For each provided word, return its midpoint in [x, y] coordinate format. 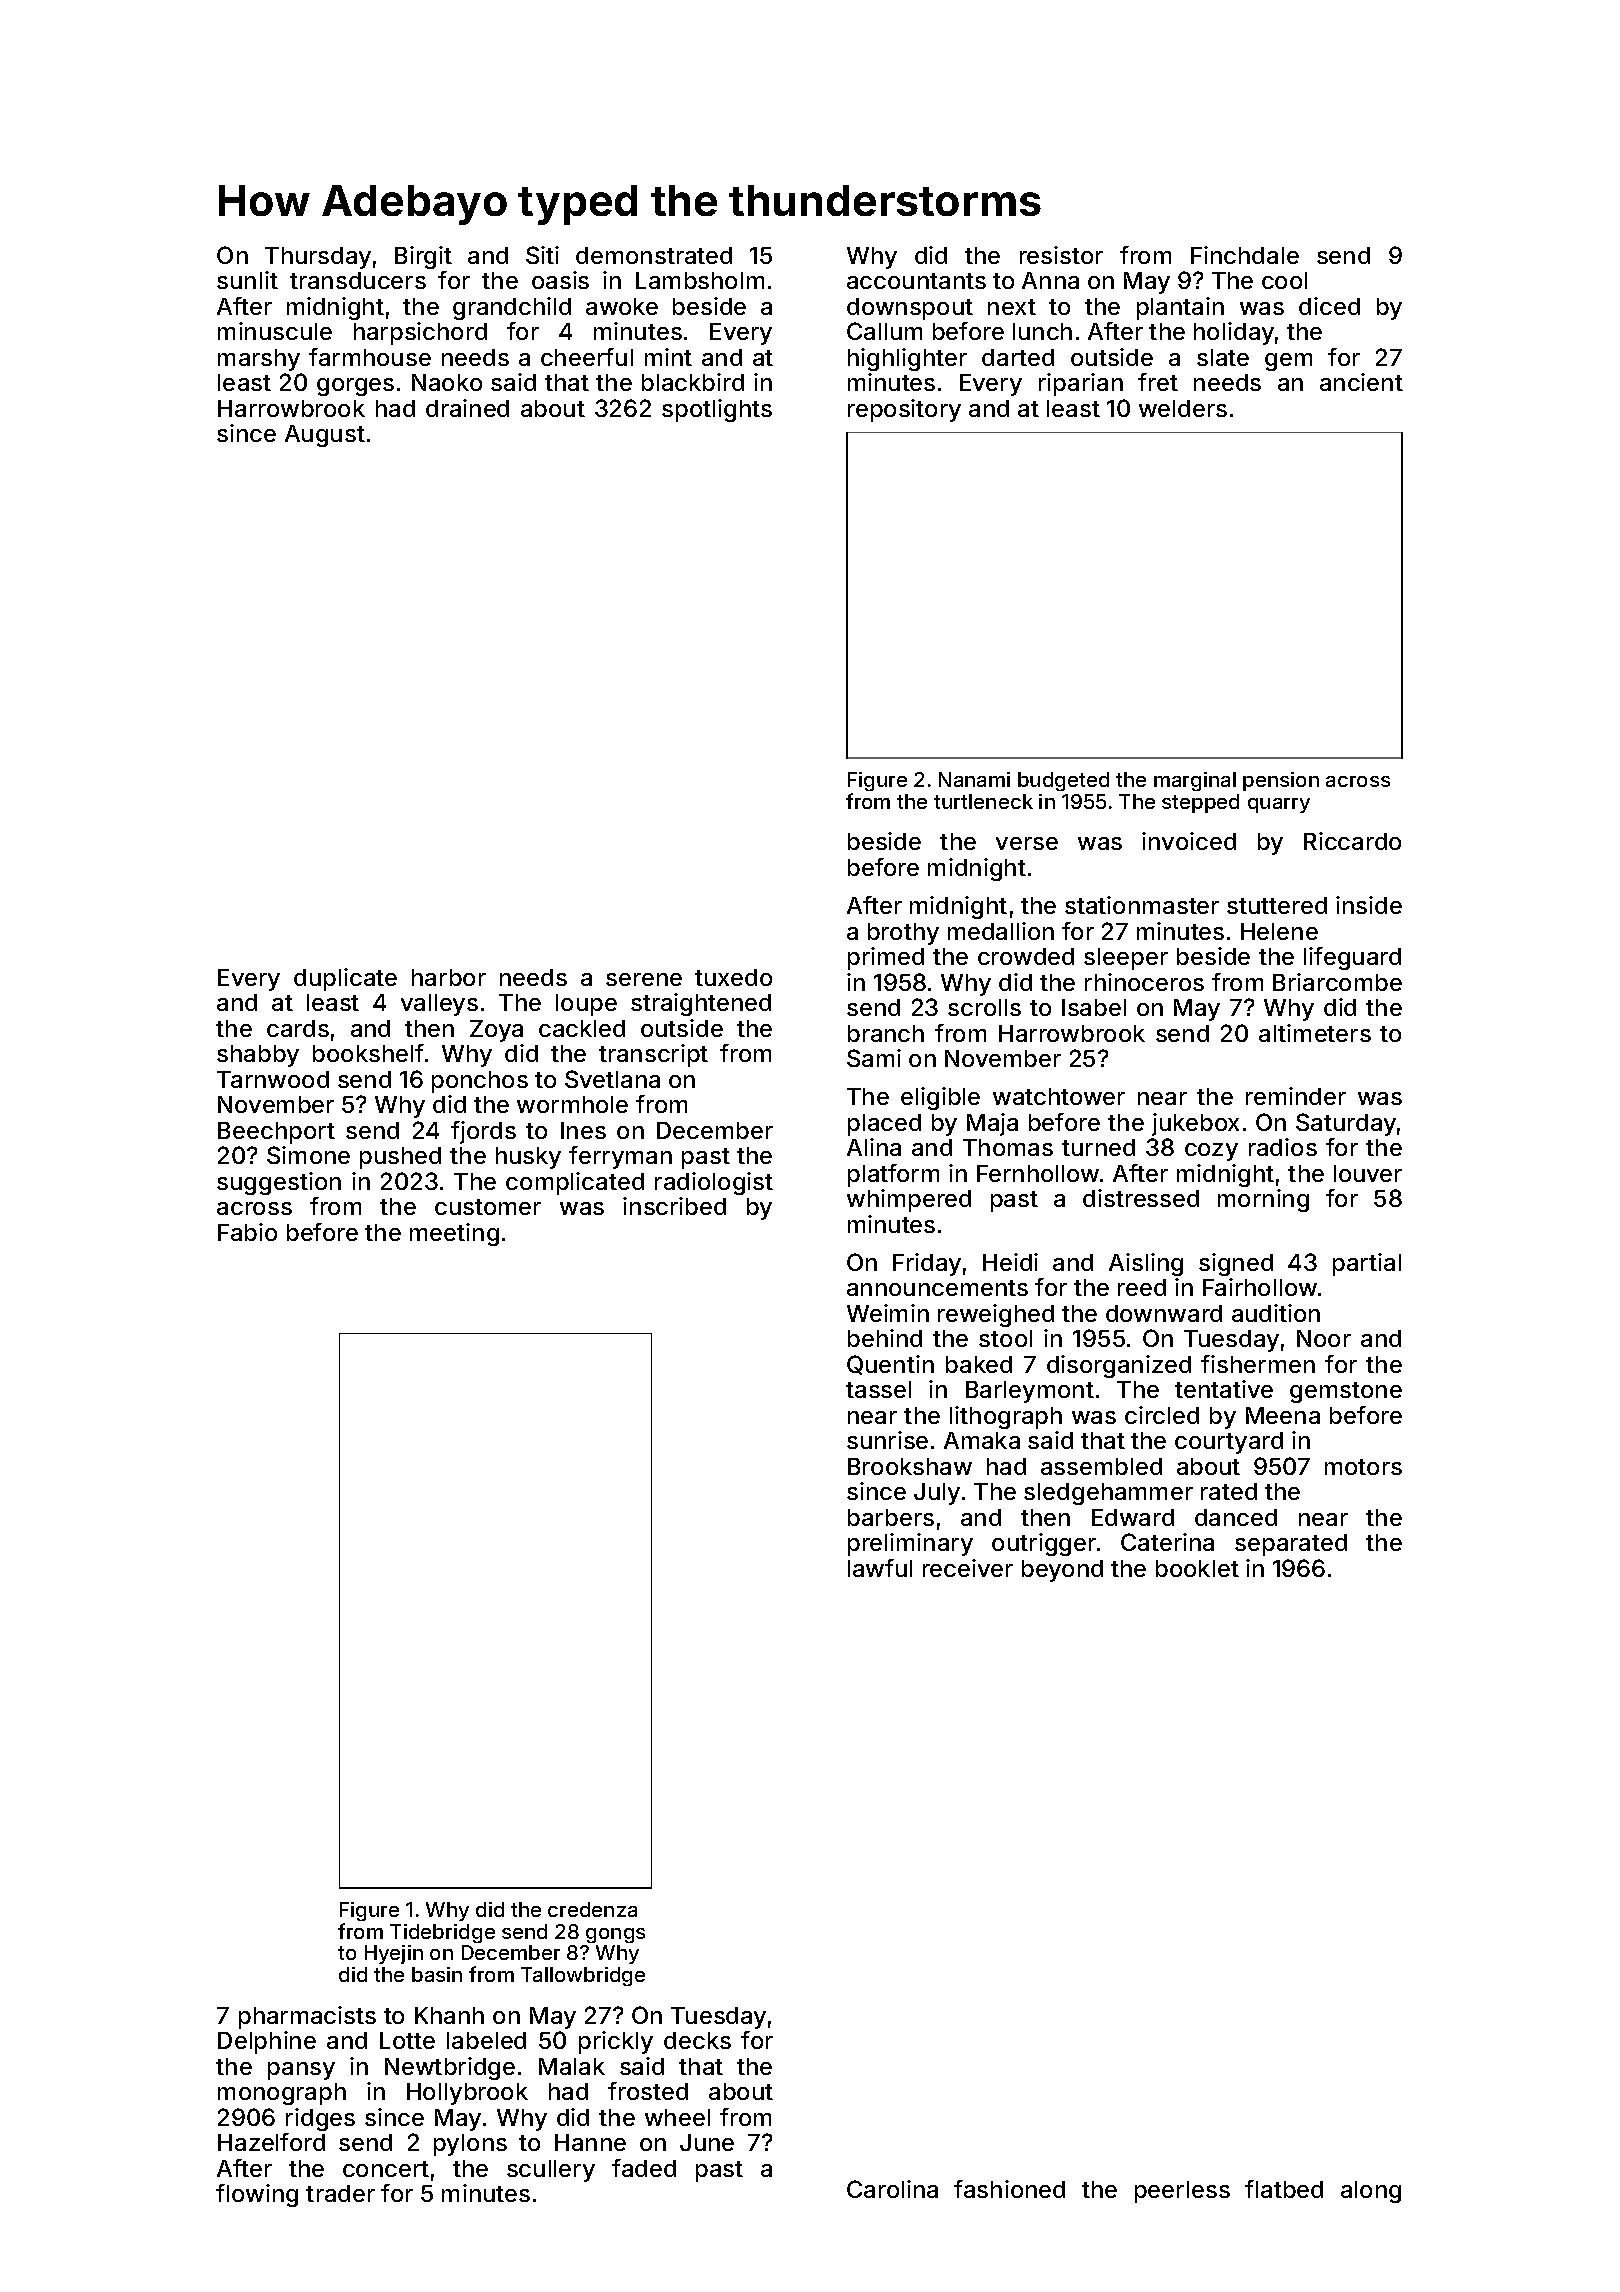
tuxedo [733, 977]
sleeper [1126, 959]
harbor [449, 977]
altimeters [1315, 1033]
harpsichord [420, 333]
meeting [454, 1234]
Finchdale [1245, 255]
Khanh [449, 2015]
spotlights [717, 410]
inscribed [674, 1206]
